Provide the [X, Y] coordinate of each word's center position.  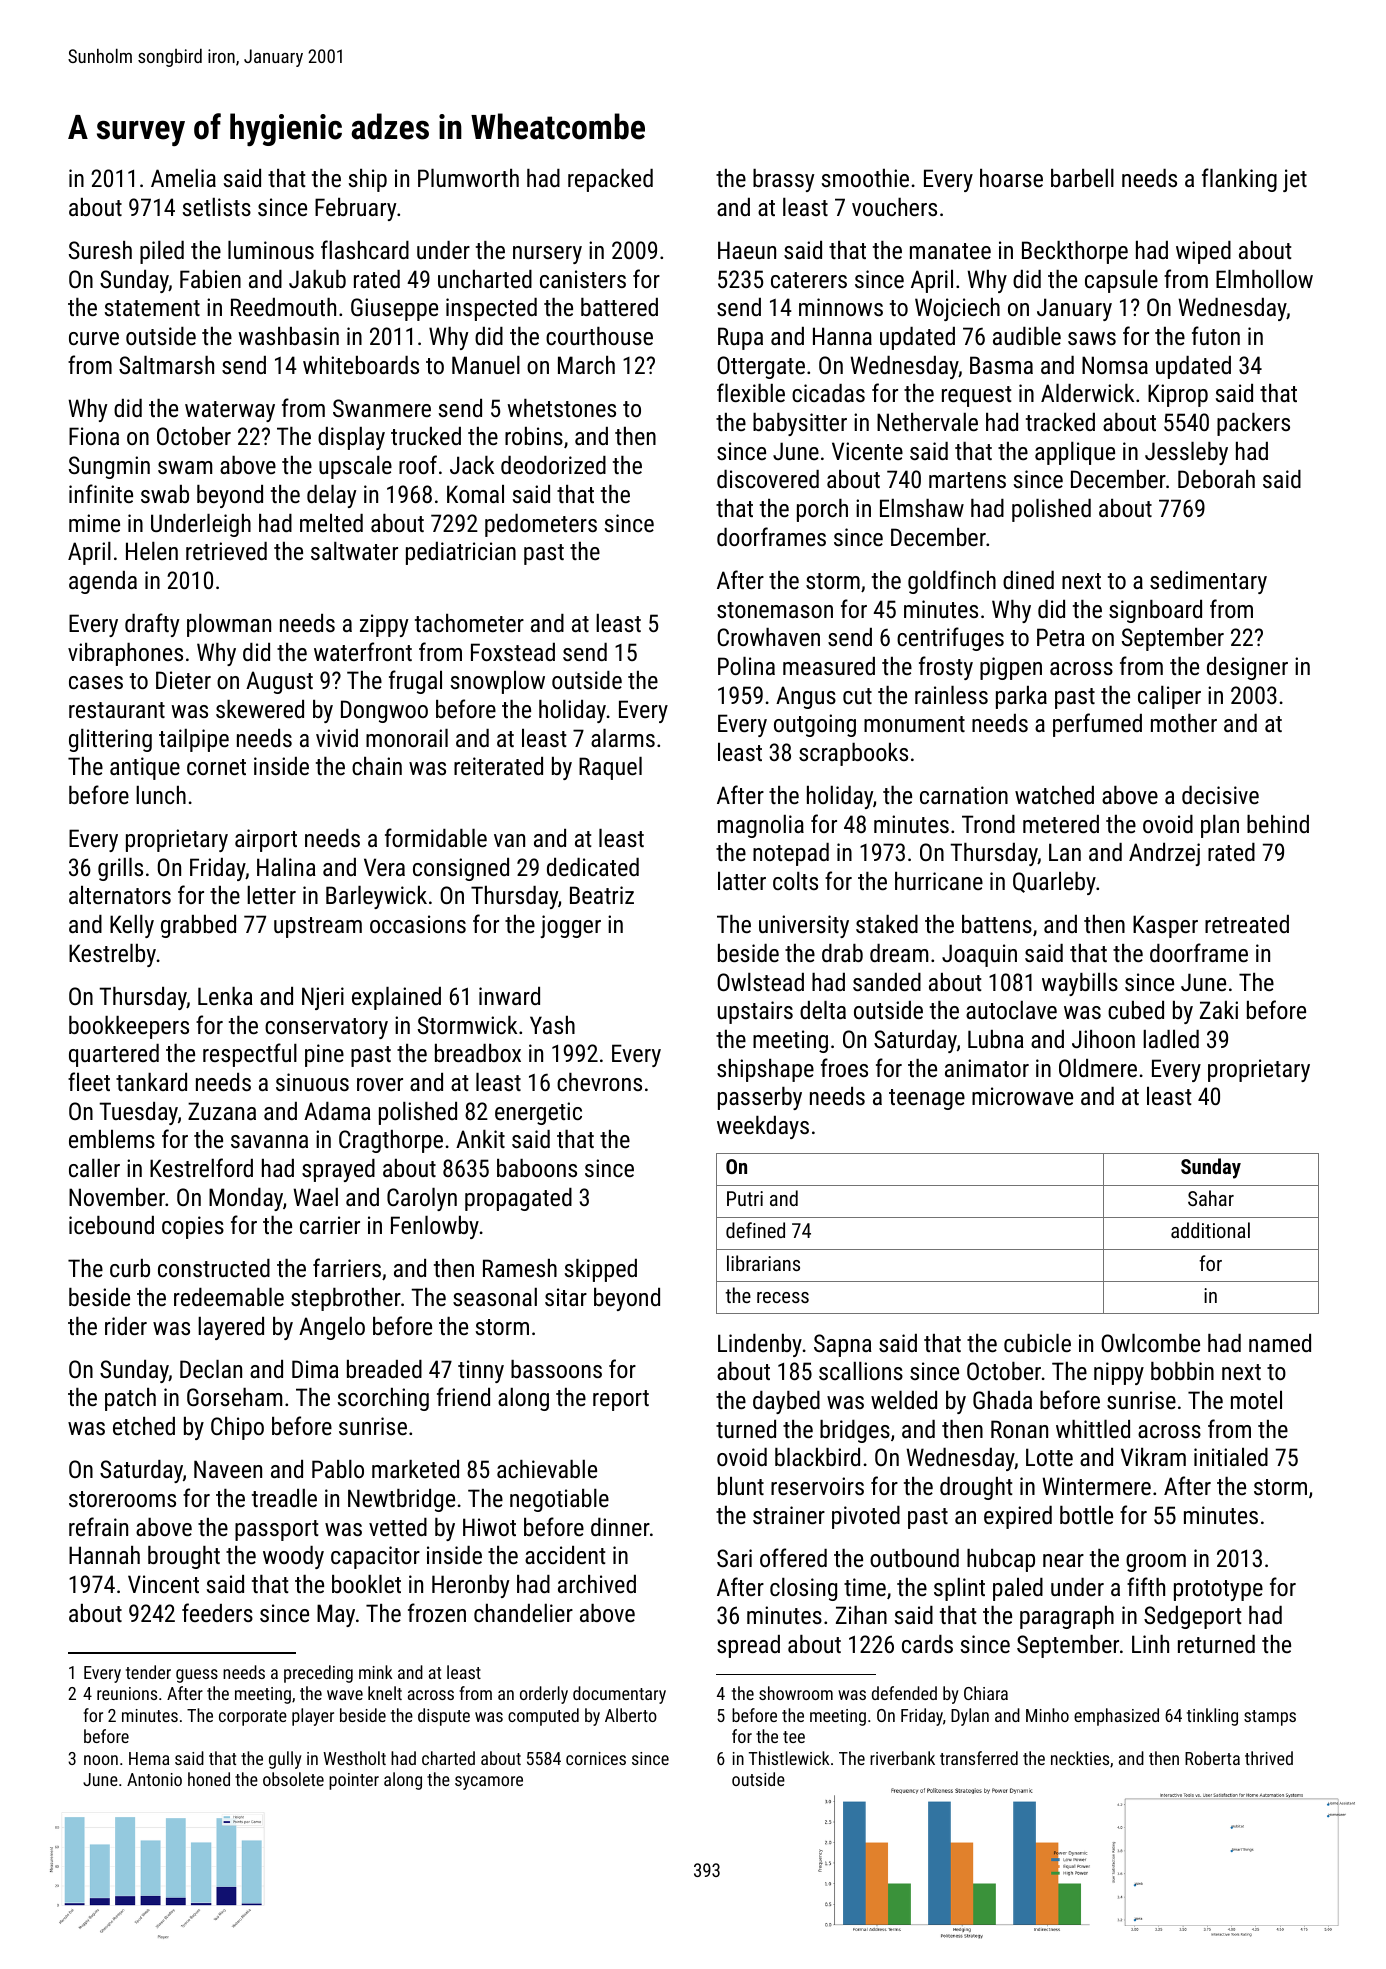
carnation [964, 795]
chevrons [599, 1082]
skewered [260, 709]
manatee [950, 251]
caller [94, 1168]
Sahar [1211, 1198]
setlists [217, 207]
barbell [1082, 178]
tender [148, 1672]
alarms [623, 738]
